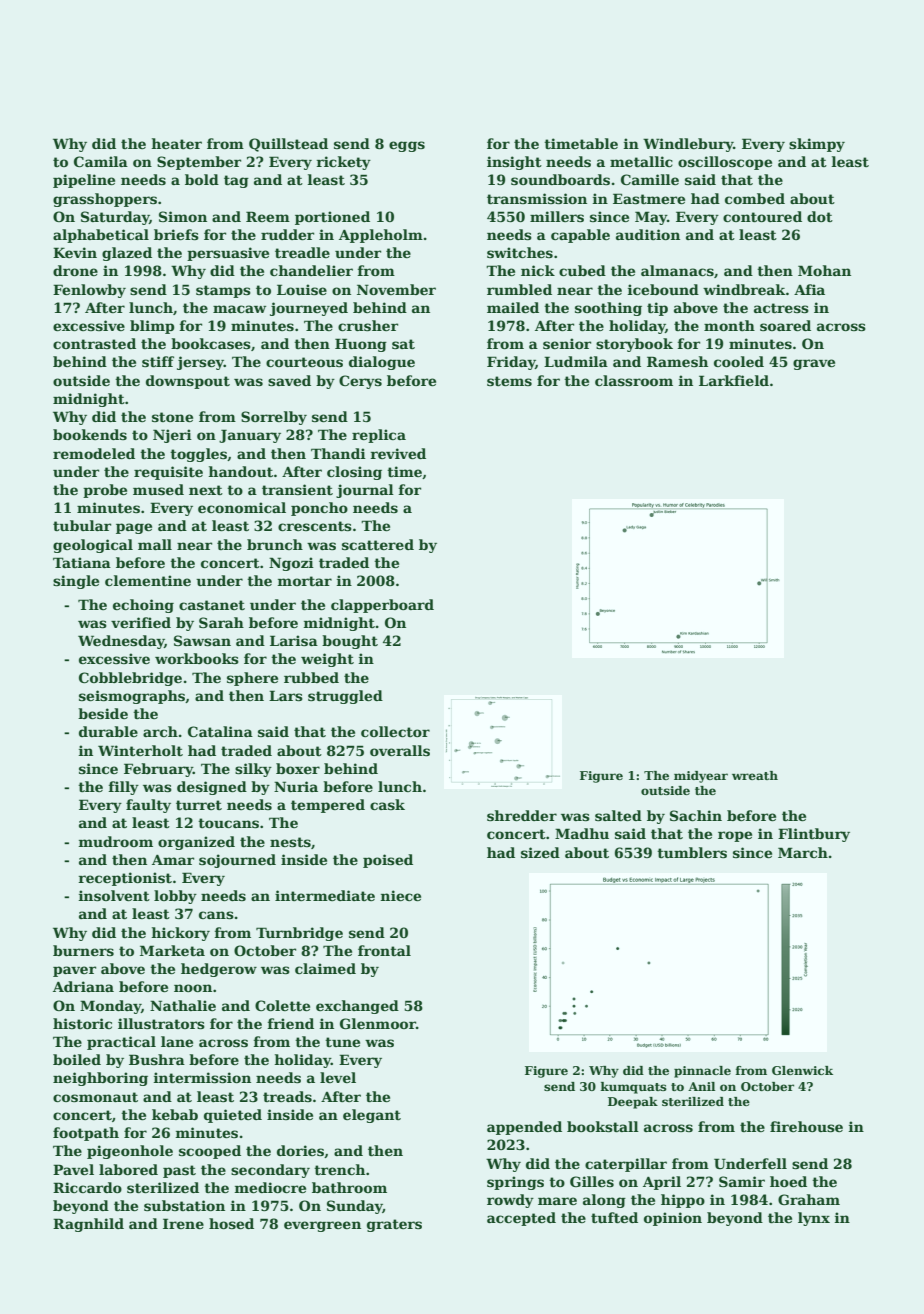 The image size is (924, 1314). Describe the element at coordinates (755, 775) in the page. I see `wreath` at that location.
